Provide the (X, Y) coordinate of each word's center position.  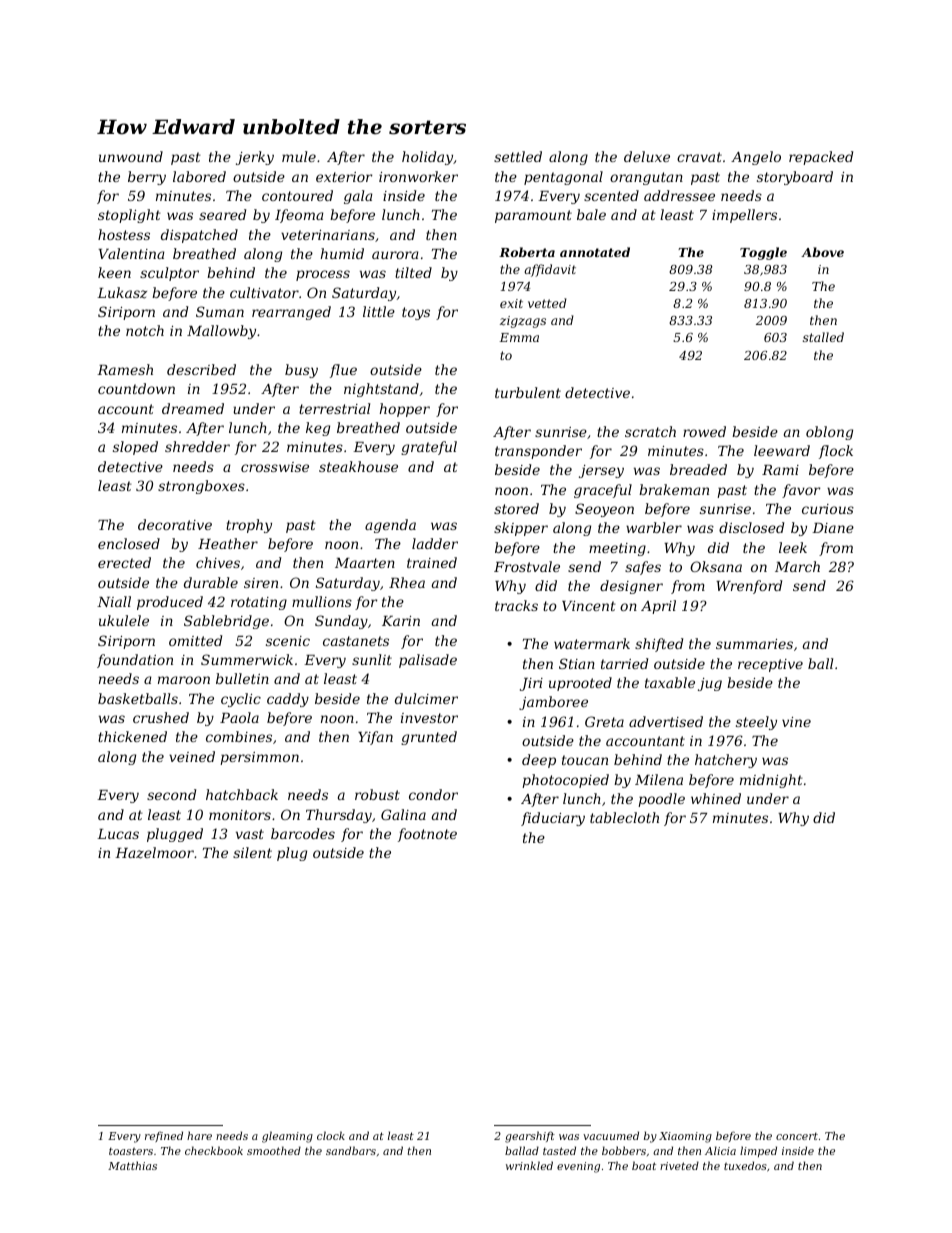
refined (164, 1136)
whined (716, 798)
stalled (823, 337)
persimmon (259, 758)
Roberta (527, 252)
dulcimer (426, 698)
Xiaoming (685, 1137)
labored (199, 176)
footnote (427, 835)
